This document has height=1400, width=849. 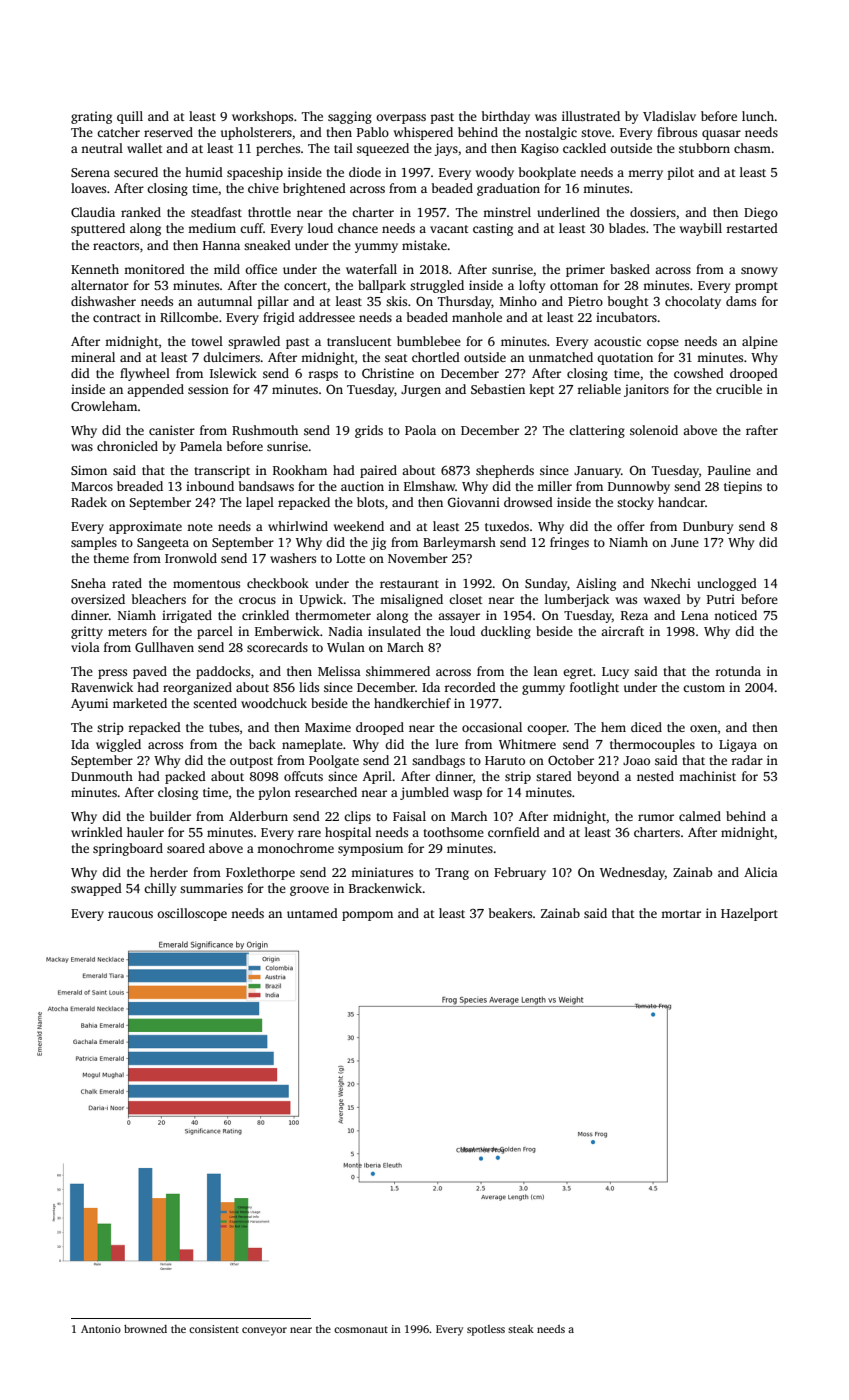 What do you see at coordinates (761, 872) in the document?
I see `Alicia` at bounding box center [761, 872].
